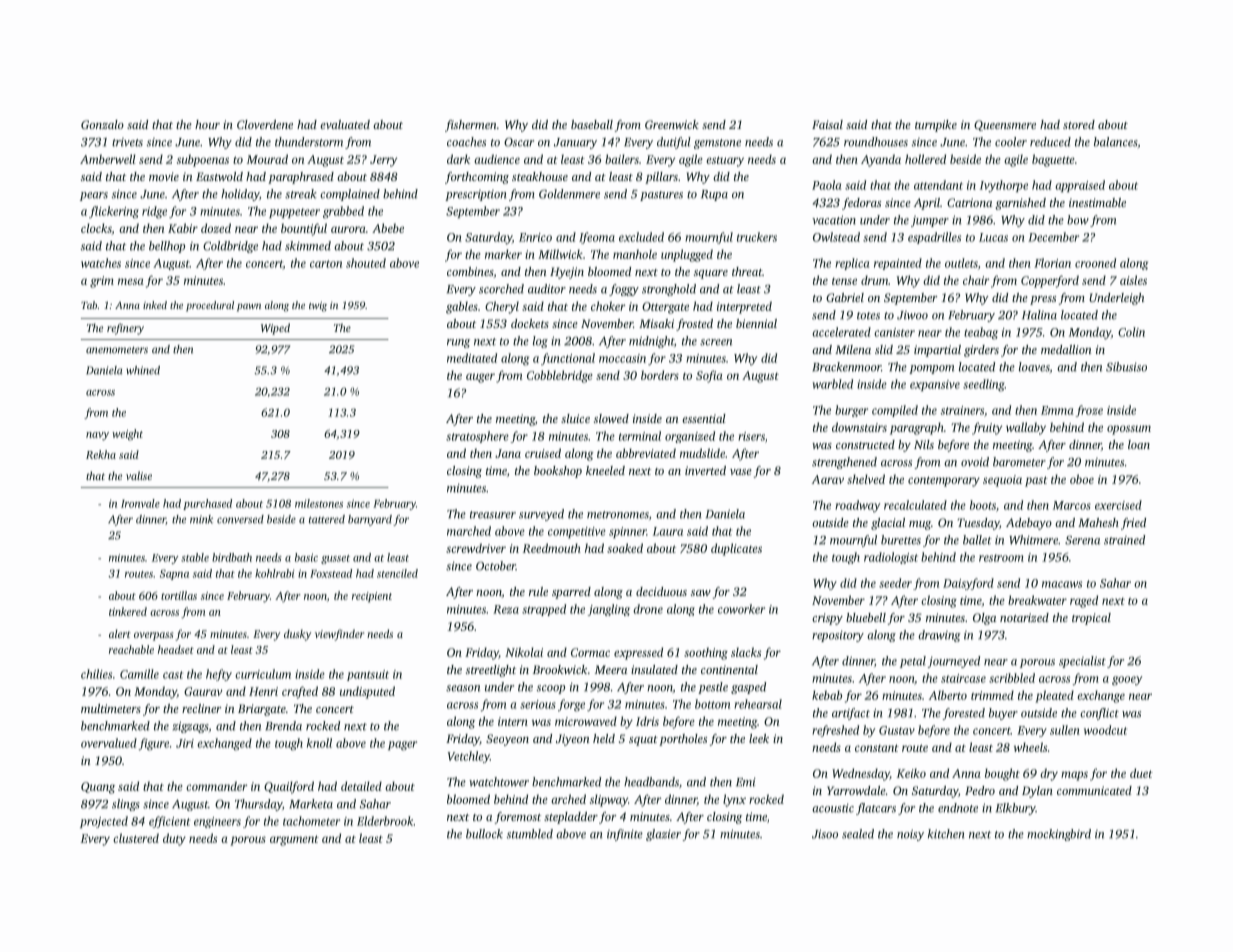 This screenshot has height=952, width=1233. I want to click on turnpike, so click(936, 126).
